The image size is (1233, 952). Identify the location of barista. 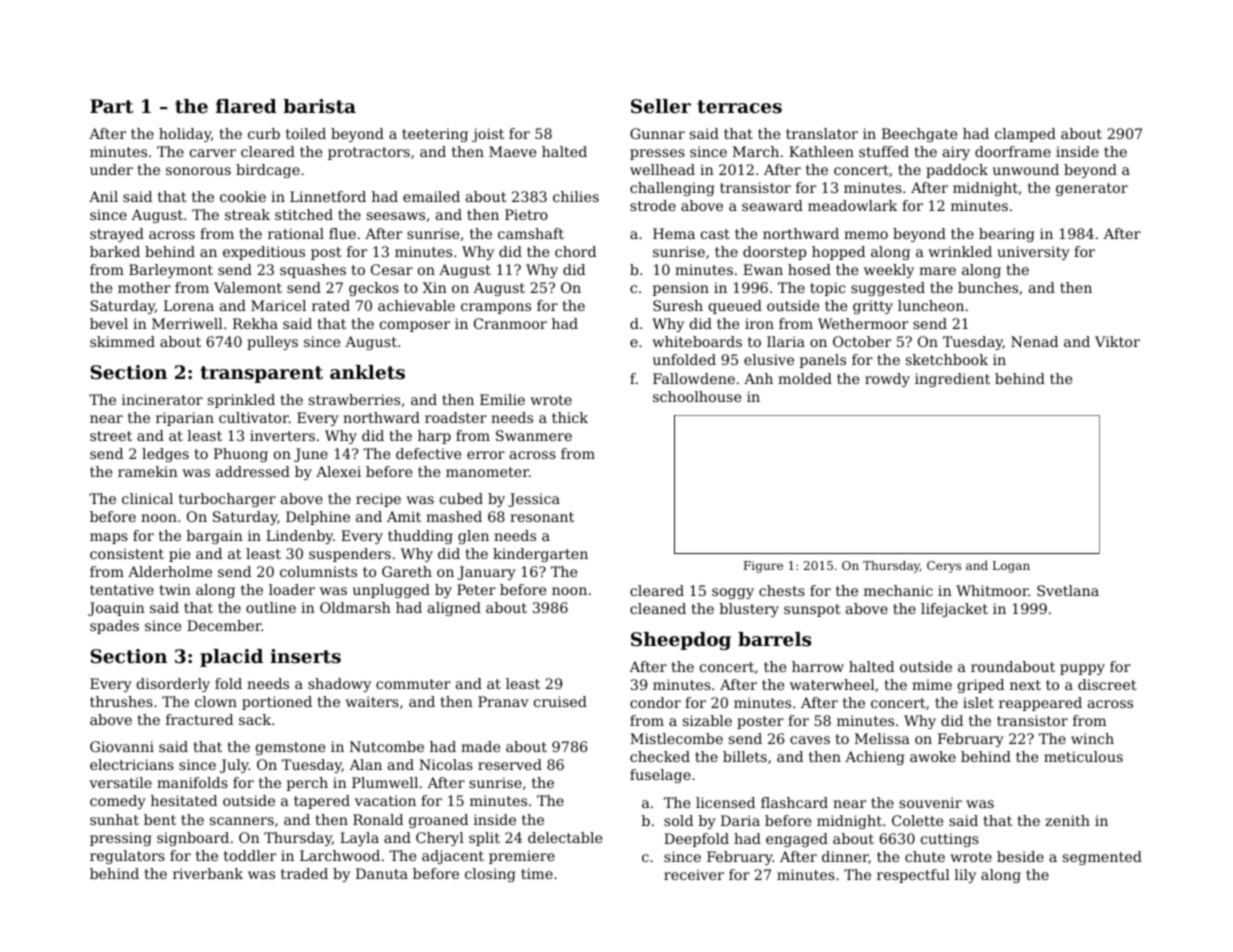
(319, 106).
